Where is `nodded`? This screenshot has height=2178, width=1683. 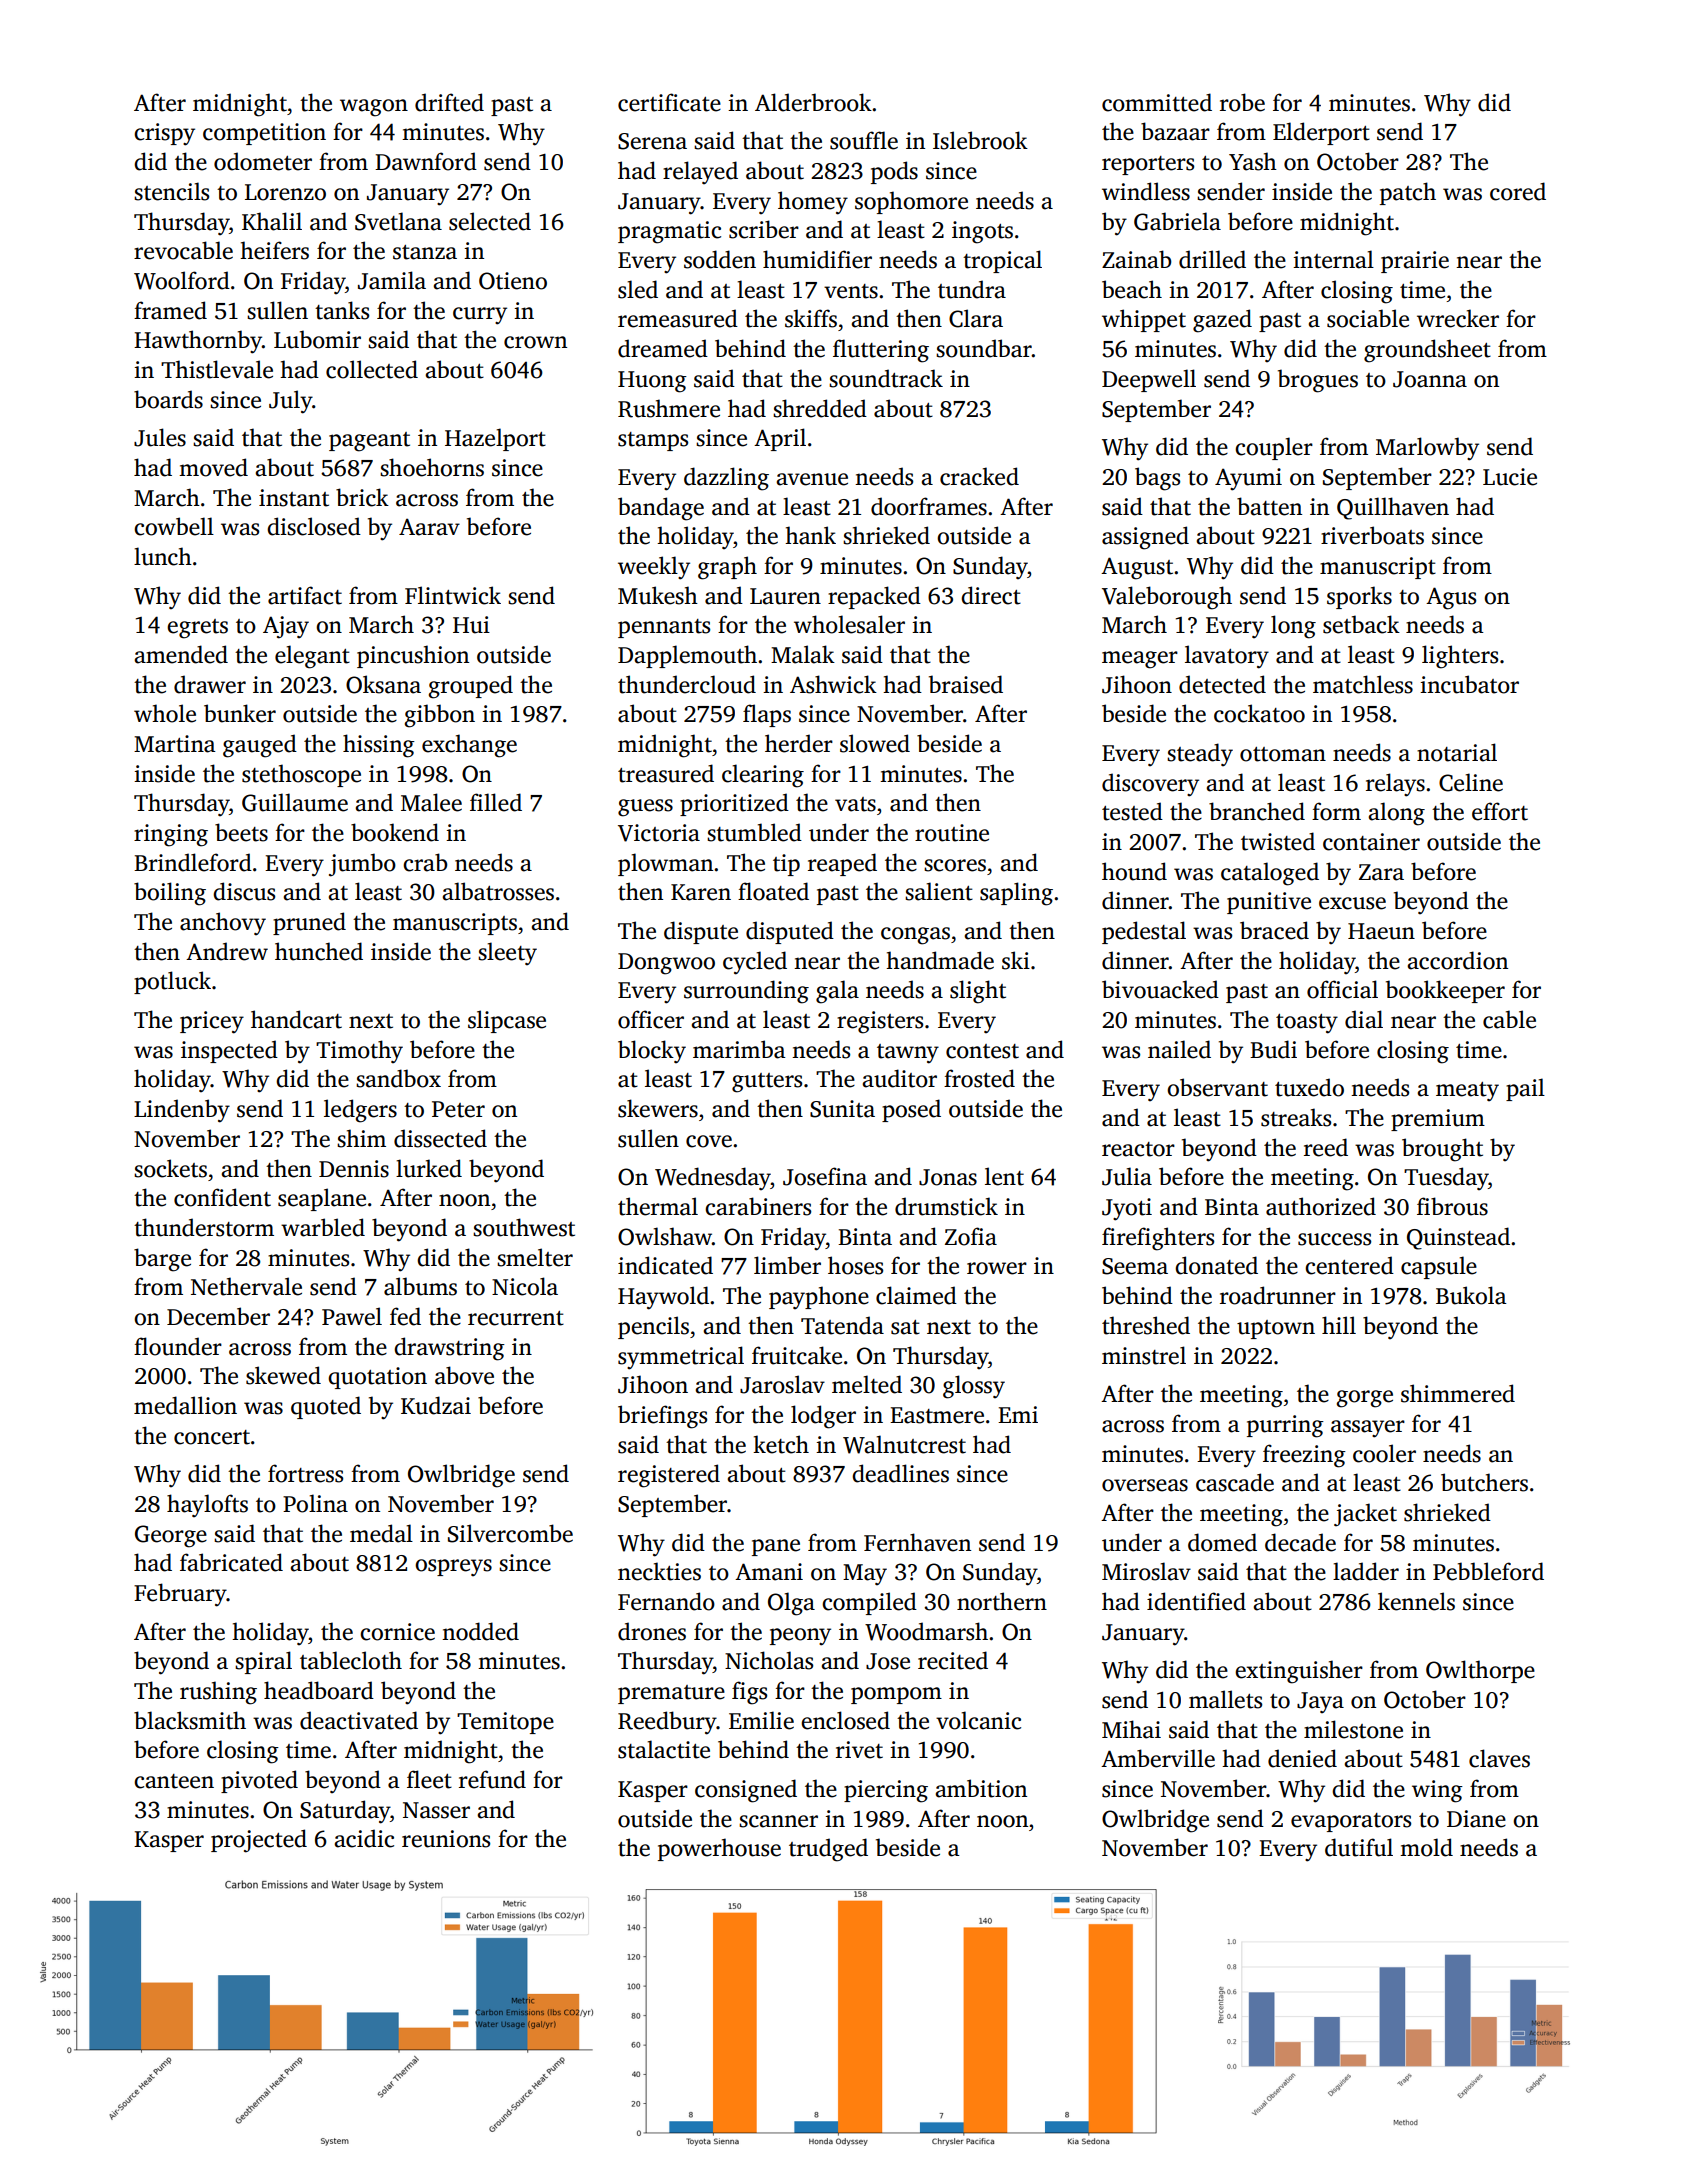
nodded is located at coordinates (480, 1631).
